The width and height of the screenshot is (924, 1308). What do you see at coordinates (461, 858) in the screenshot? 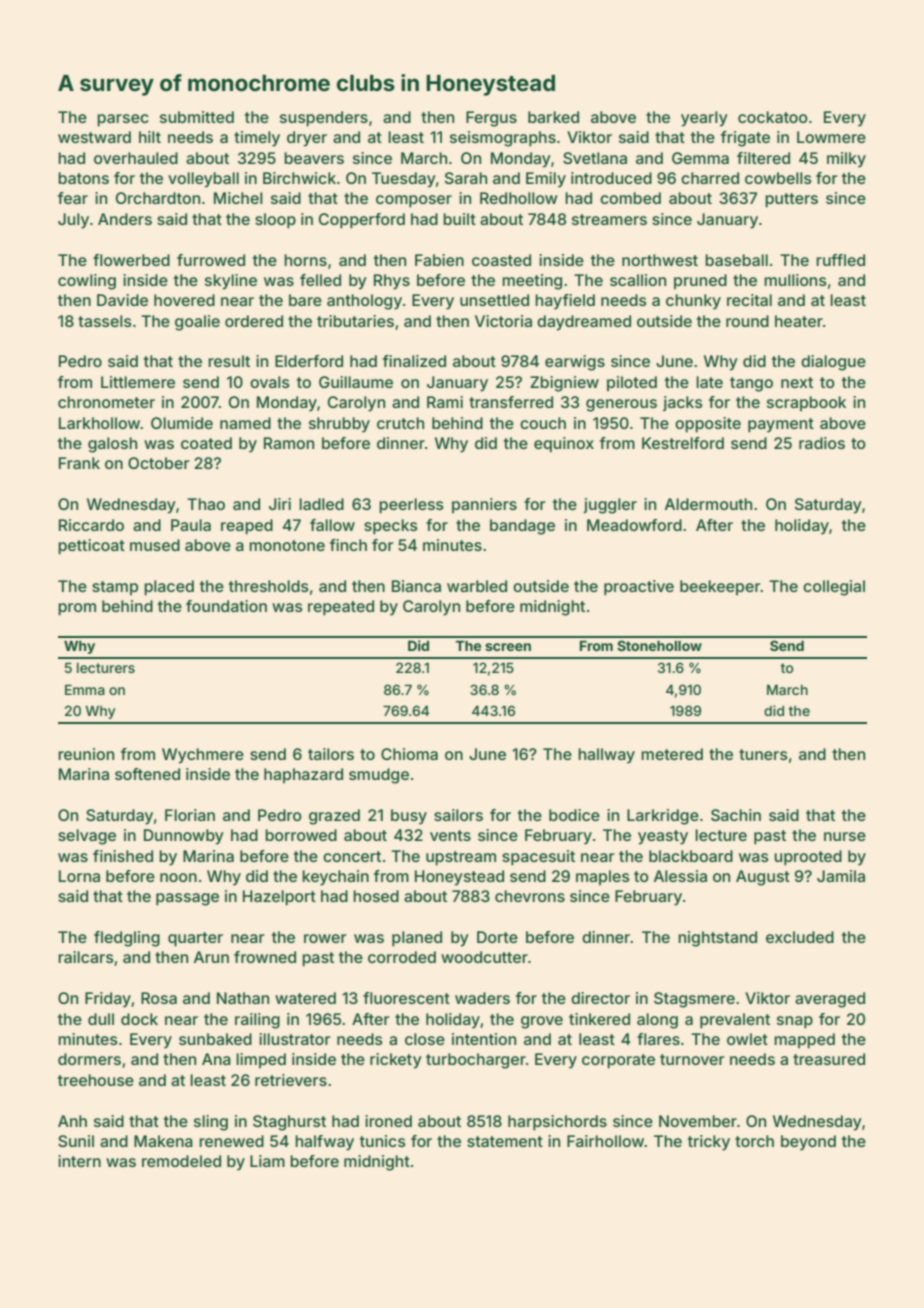
I see `upstream` at bounding box center [461, 858].
